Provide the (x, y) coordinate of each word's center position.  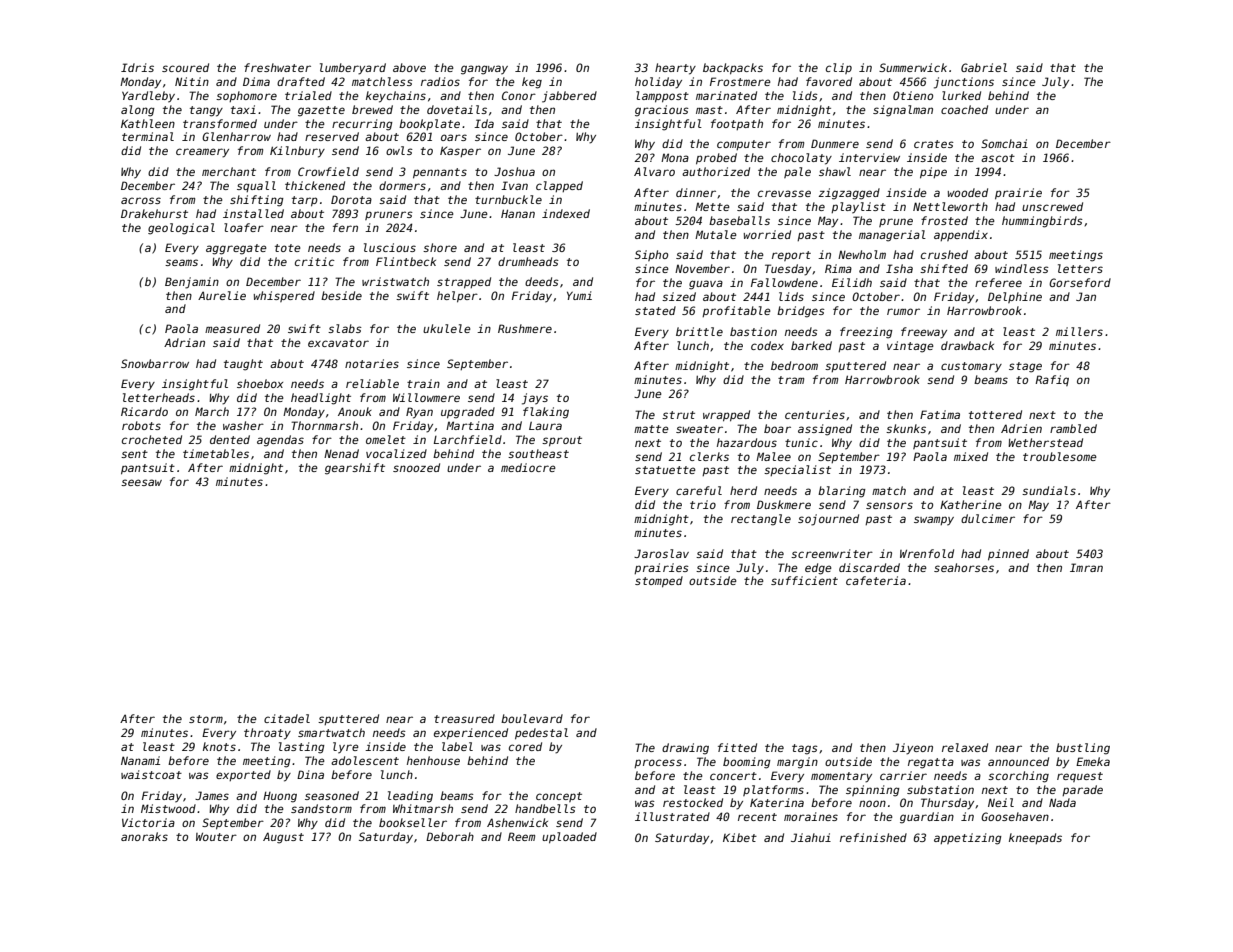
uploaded (569, 838)
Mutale (716, 234)
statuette (665, 470)
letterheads (159, 397)
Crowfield (328, 171)
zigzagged (849, 194)
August (283, 838)
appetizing (968, 839)
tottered (995, 414)
